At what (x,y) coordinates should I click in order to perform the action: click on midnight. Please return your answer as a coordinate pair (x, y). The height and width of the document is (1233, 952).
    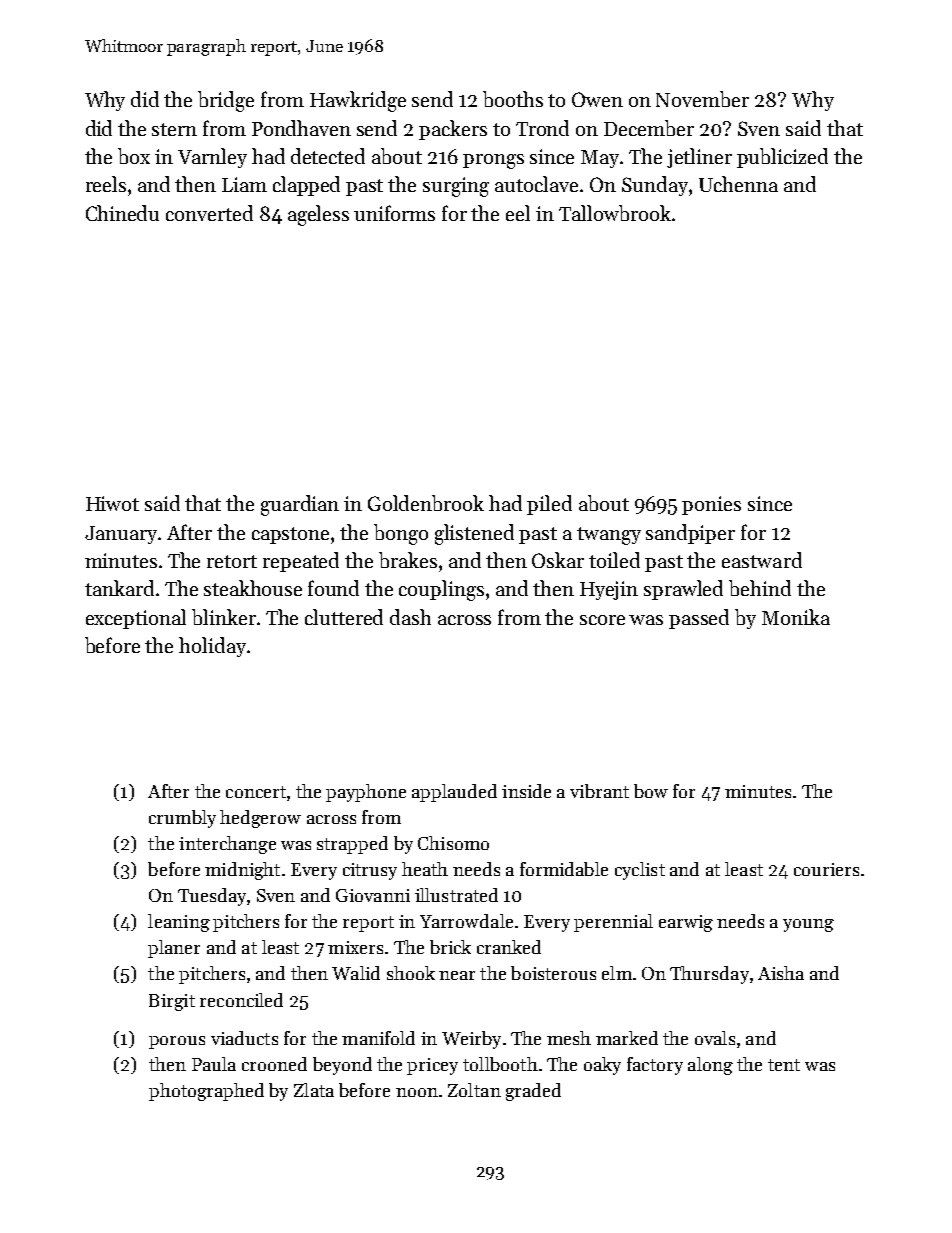
    Looking at the image, I should click on (242, 871).
